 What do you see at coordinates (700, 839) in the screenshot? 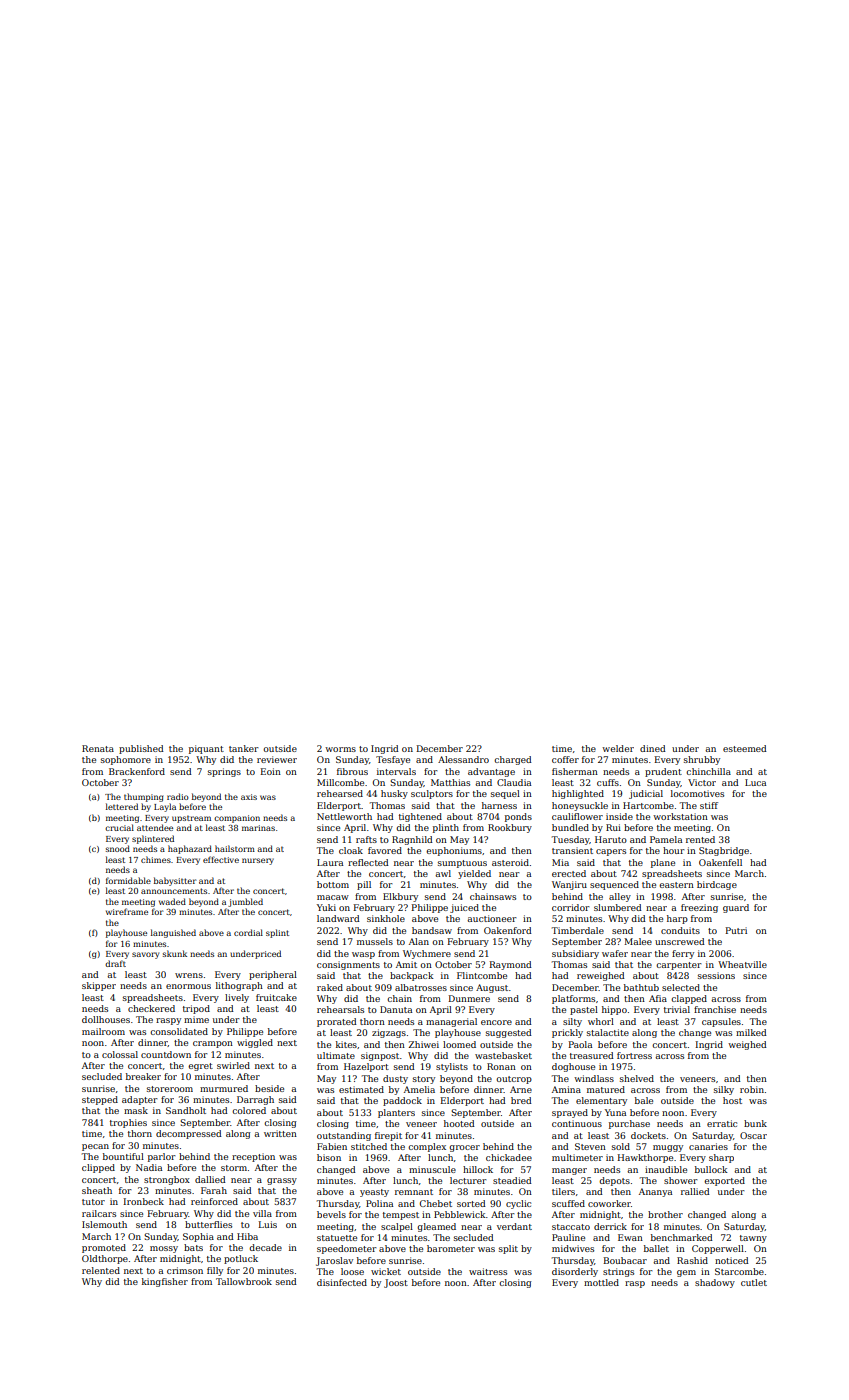
I see `rented` at bounding box center [700, 839].
